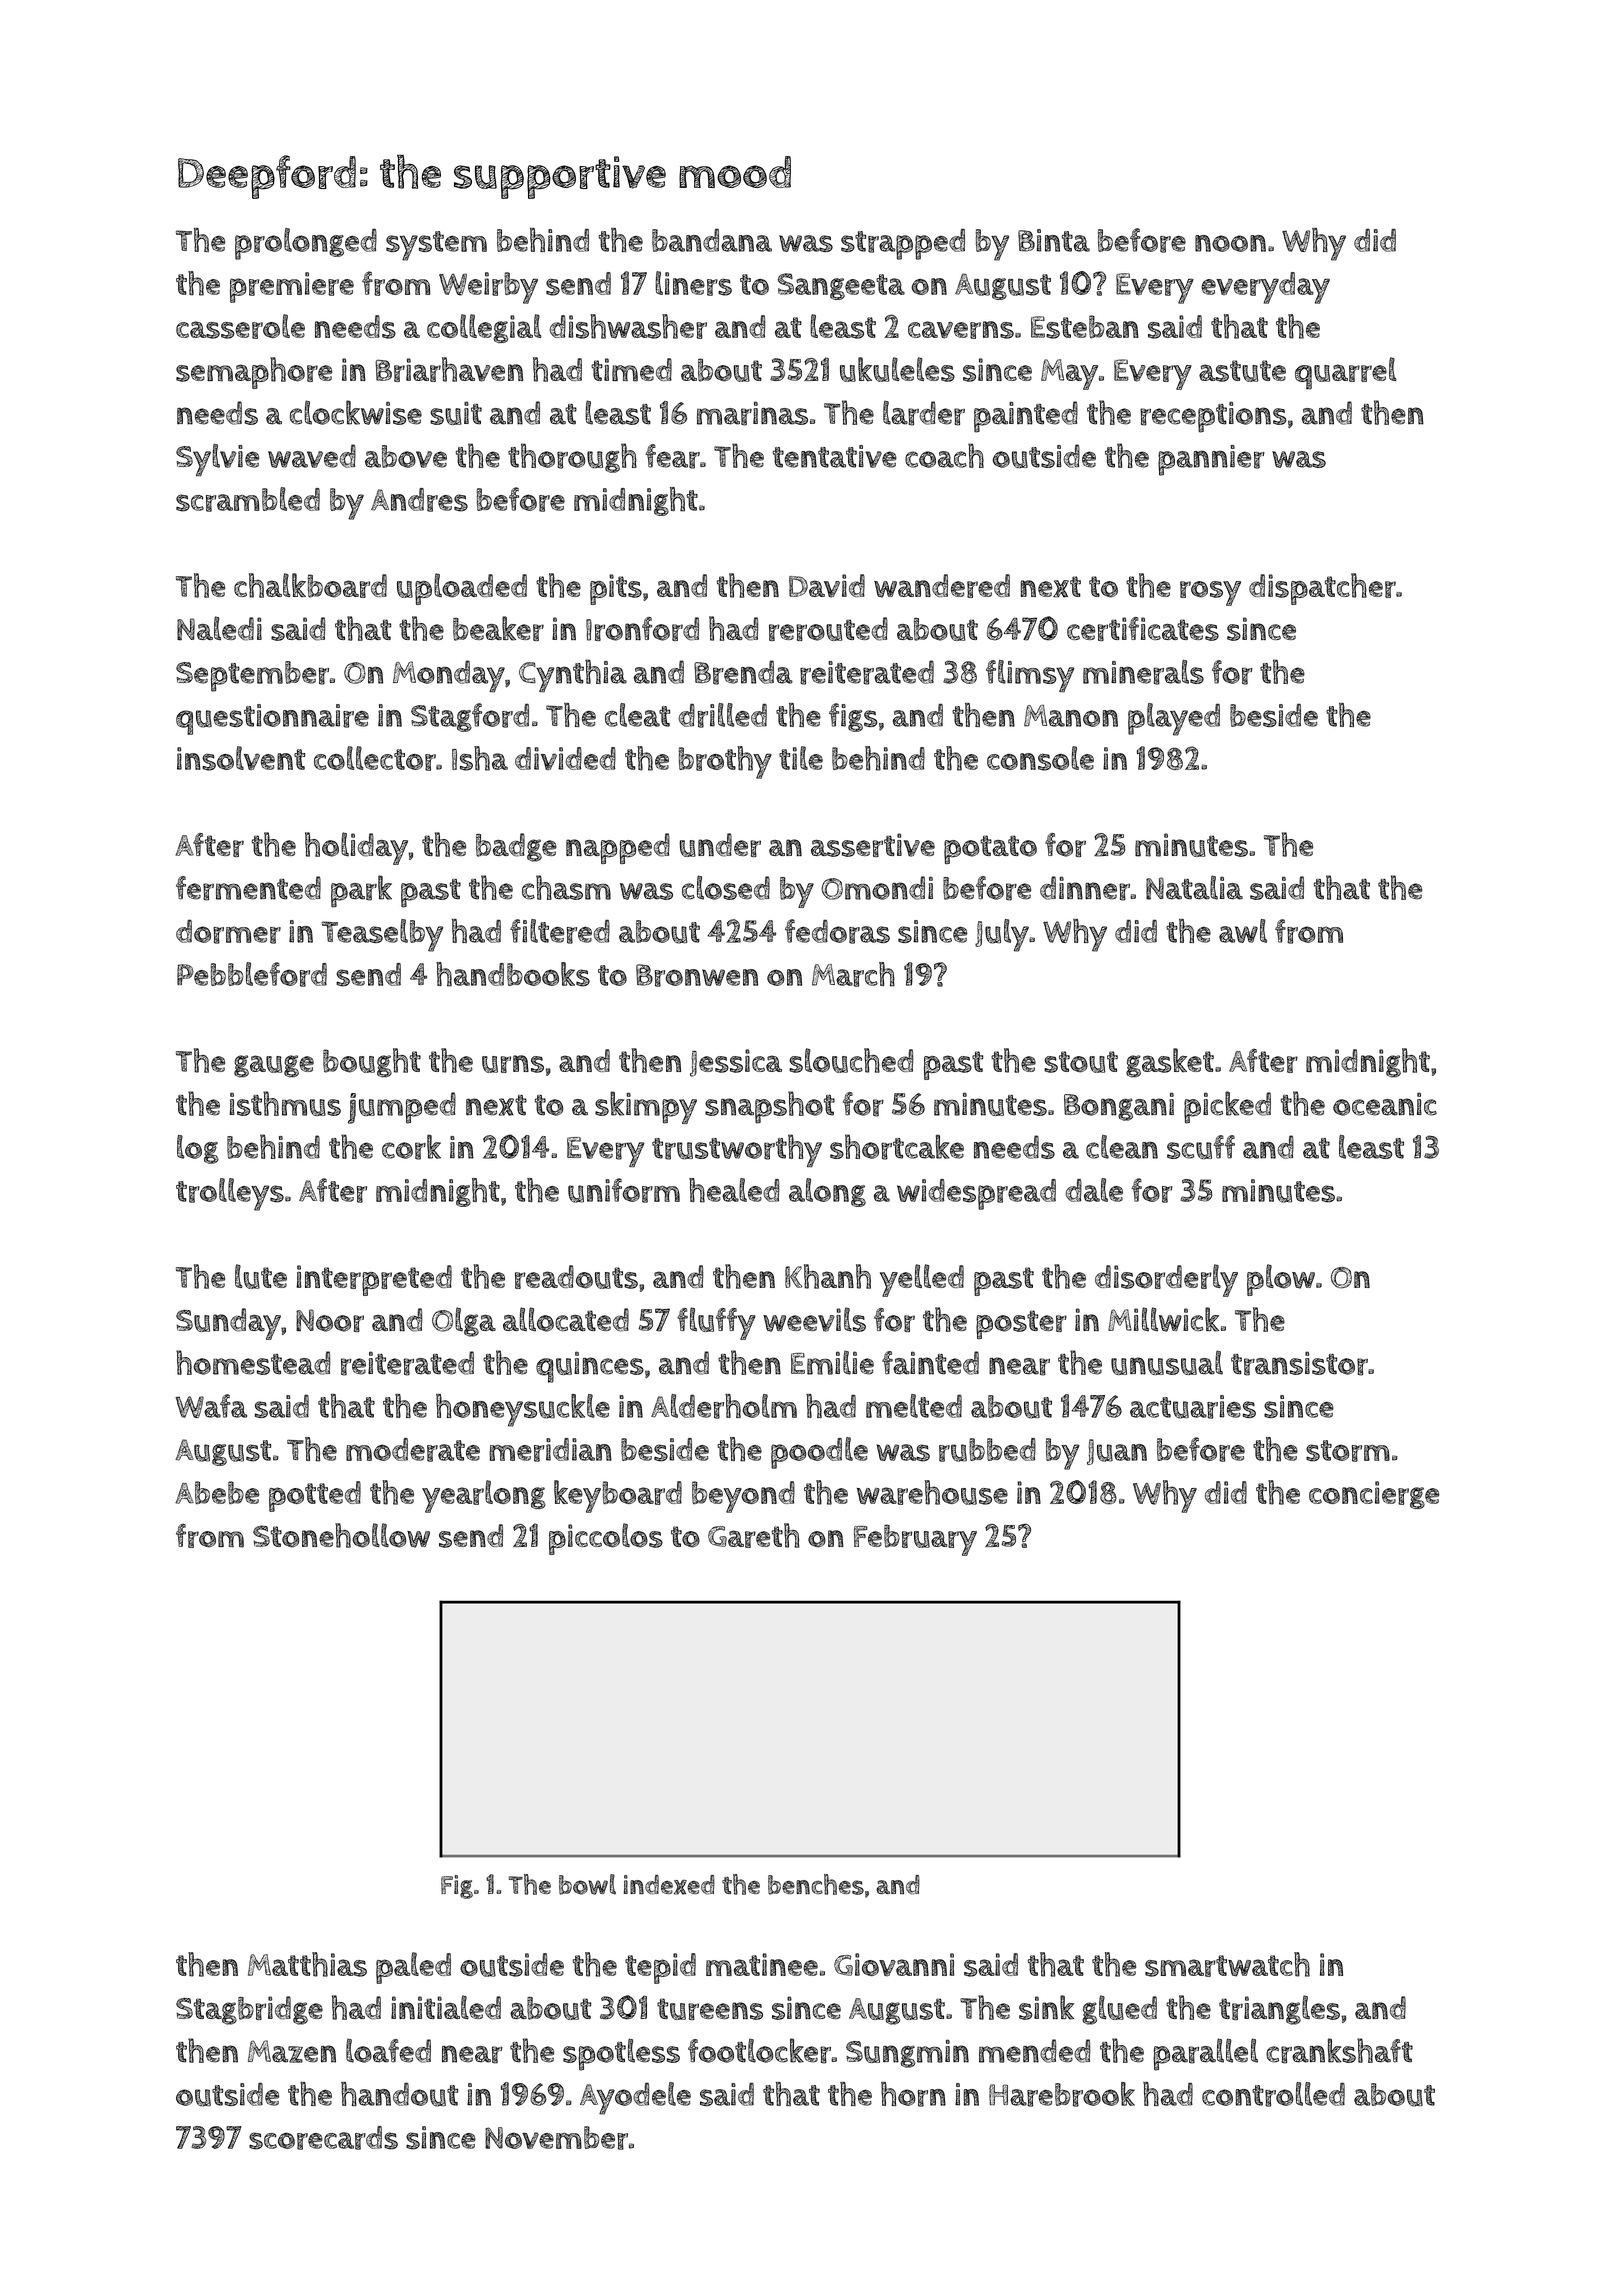  Describe the element at coordinates (1030, 676) in the page. I see `flimsy` at that location.
